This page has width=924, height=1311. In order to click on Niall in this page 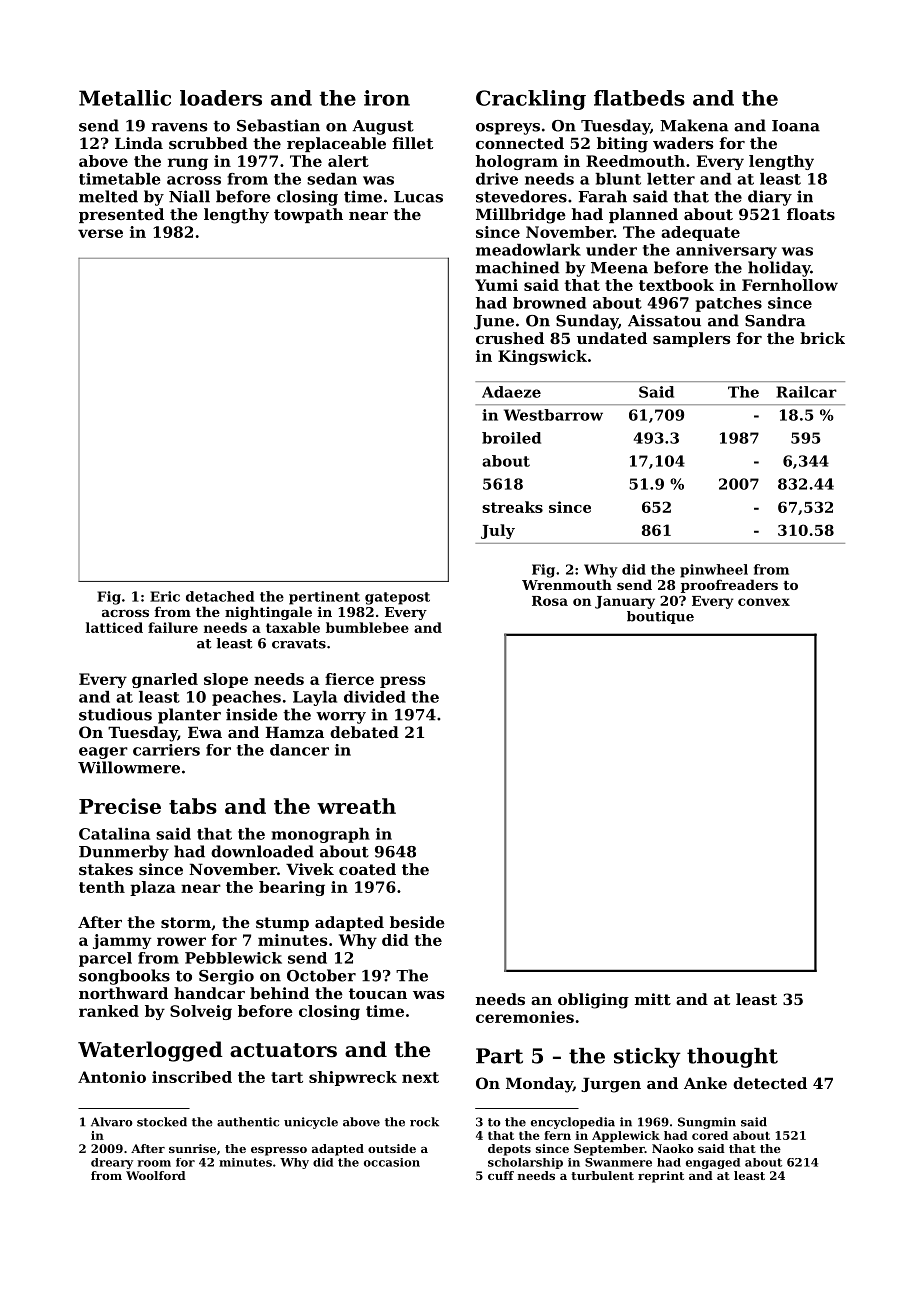, I will do `click(189, 196)`.
